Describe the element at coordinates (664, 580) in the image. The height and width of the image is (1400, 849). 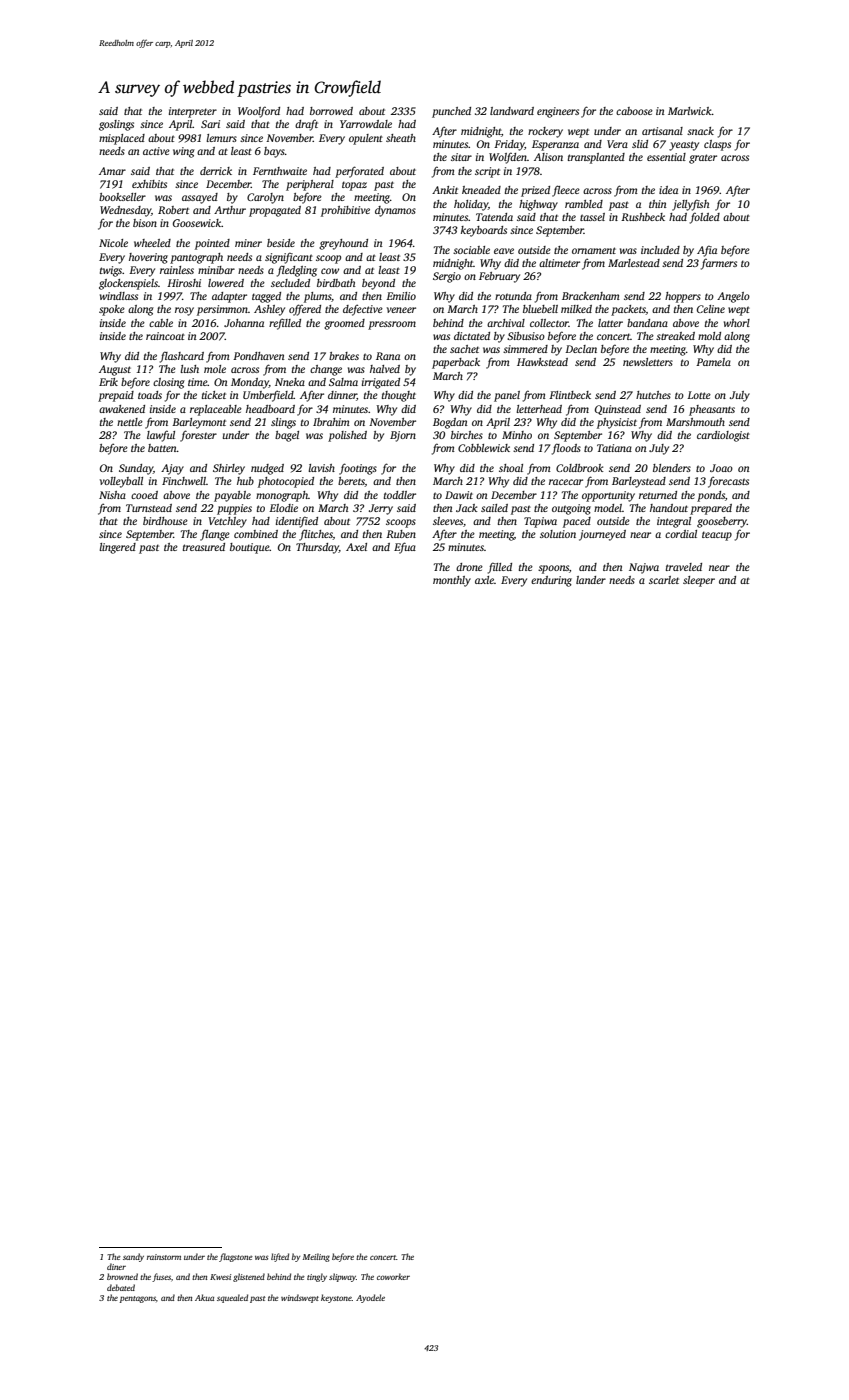
I see `scarlet` at that location.
